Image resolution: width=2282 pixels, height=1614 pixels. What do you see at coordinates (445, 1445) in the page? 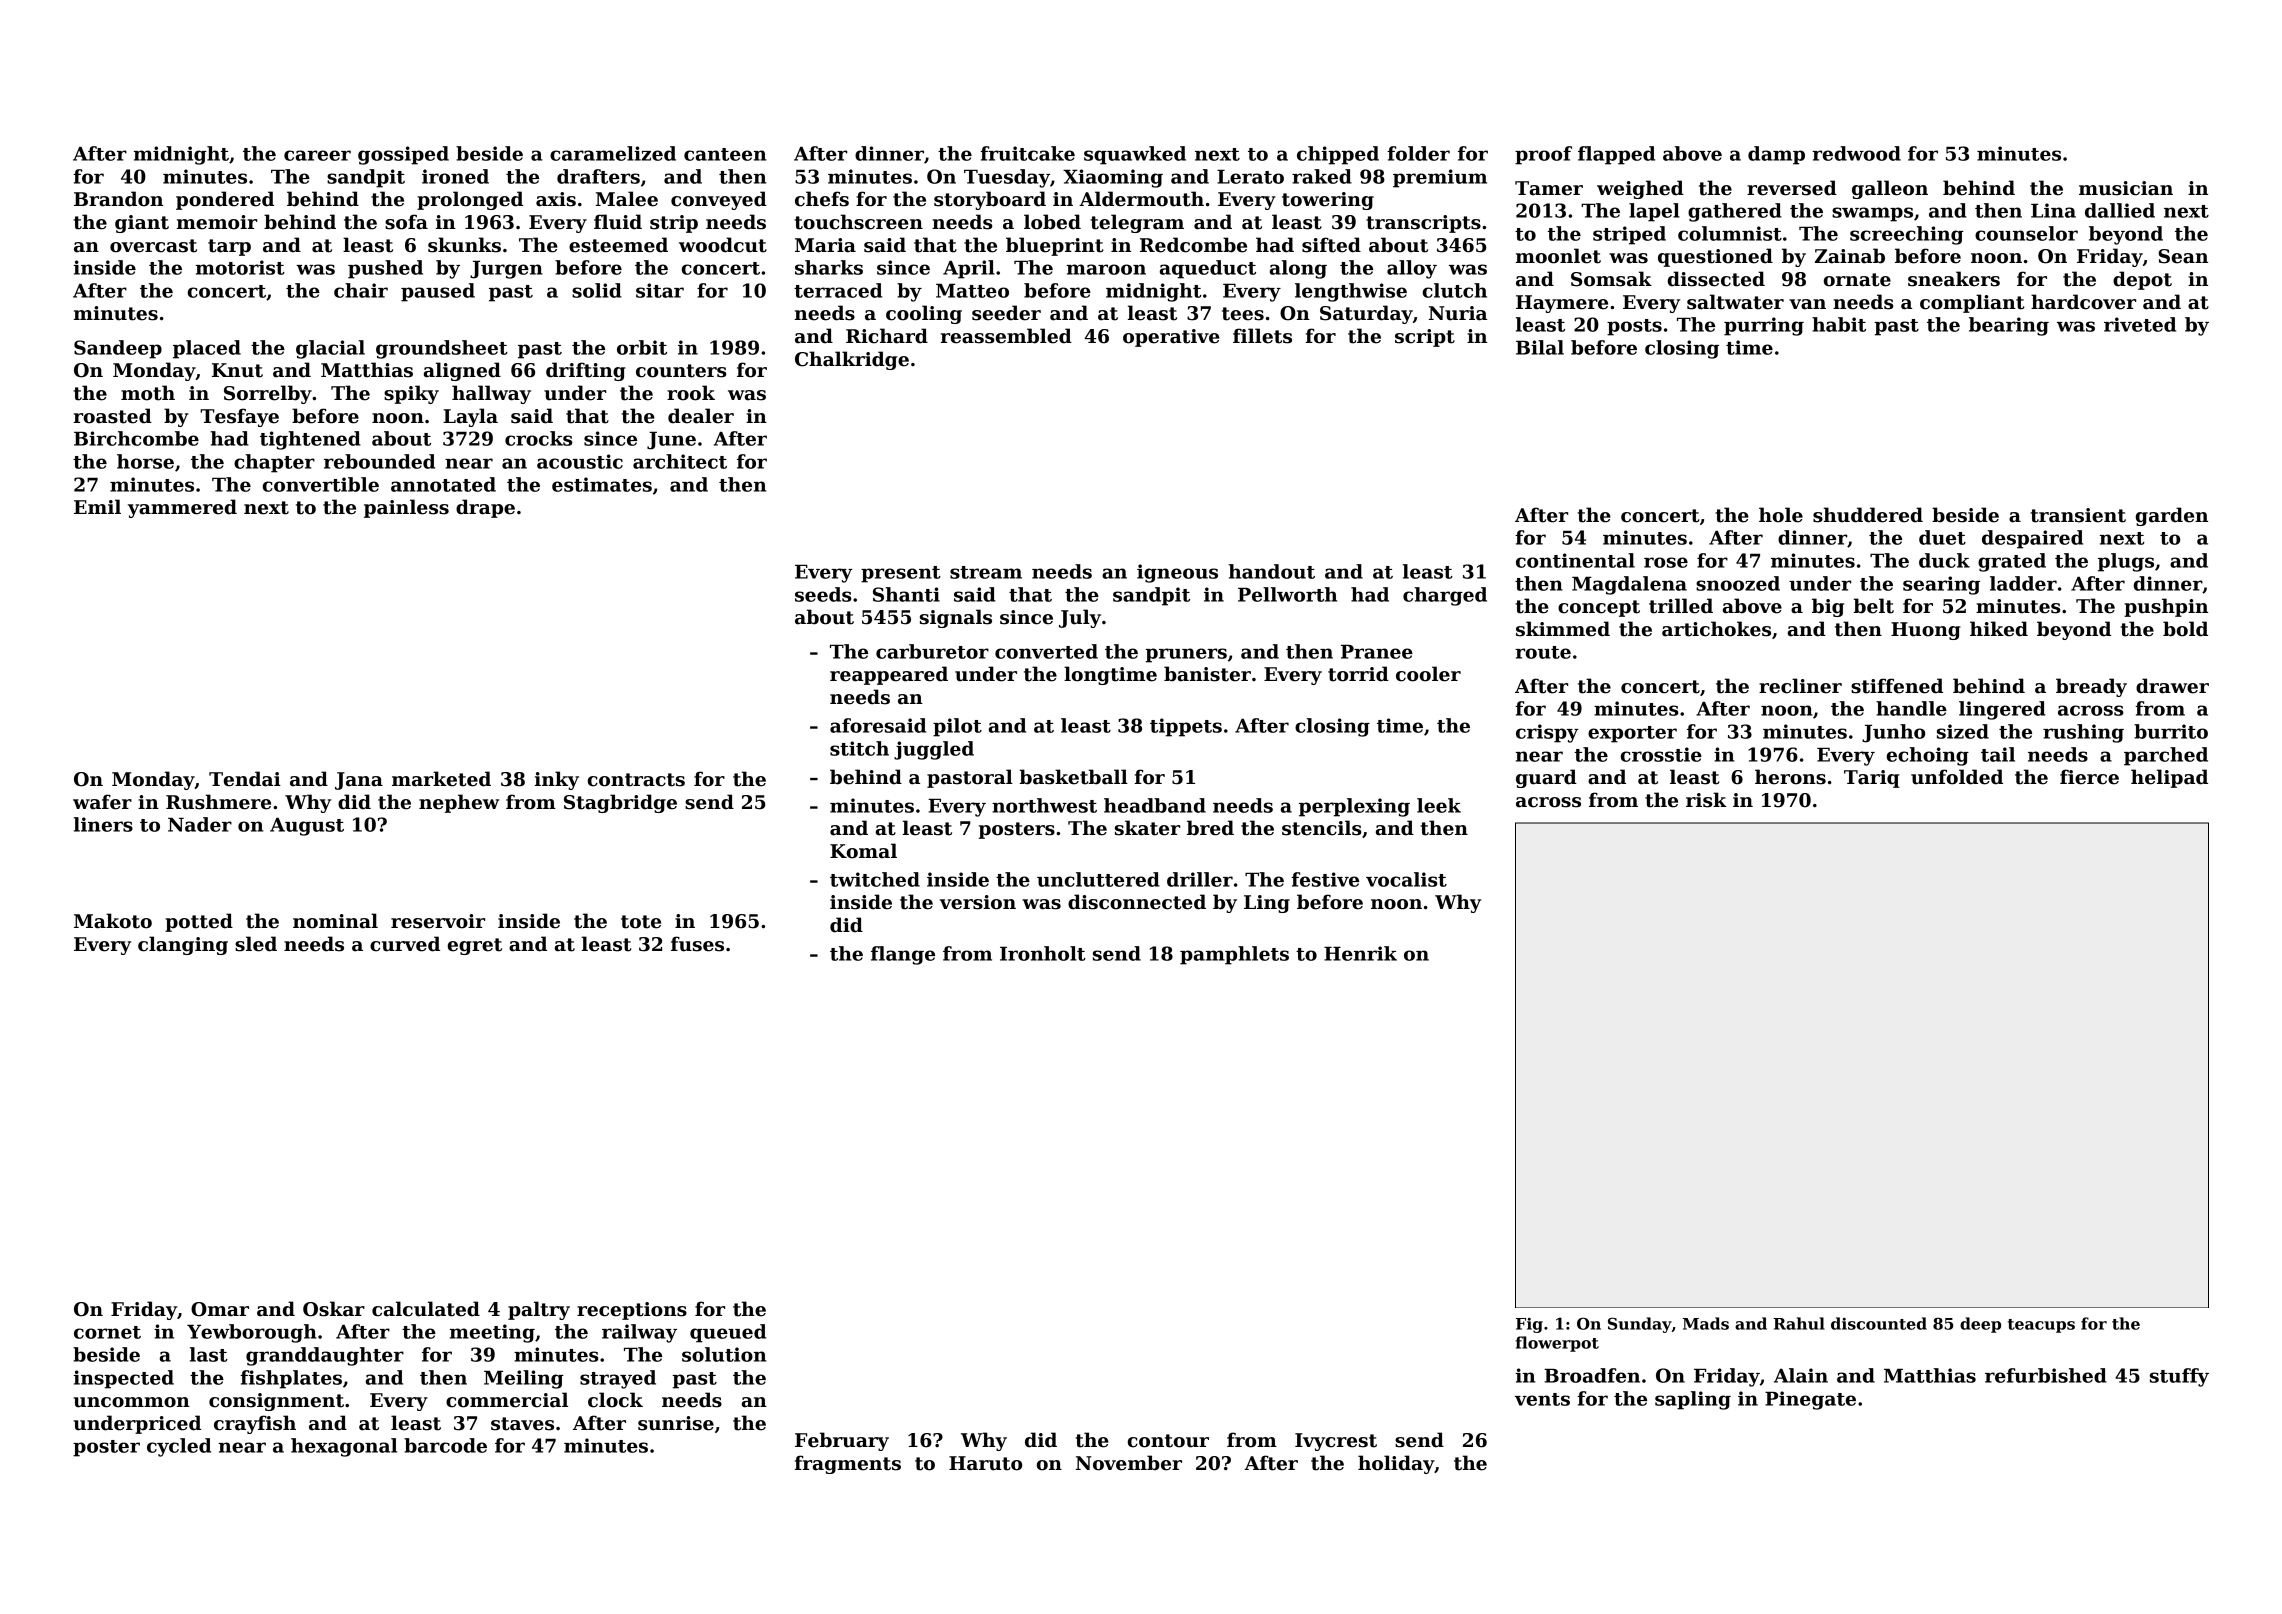
I see `barcode` at bounding box center [445, 1445].
